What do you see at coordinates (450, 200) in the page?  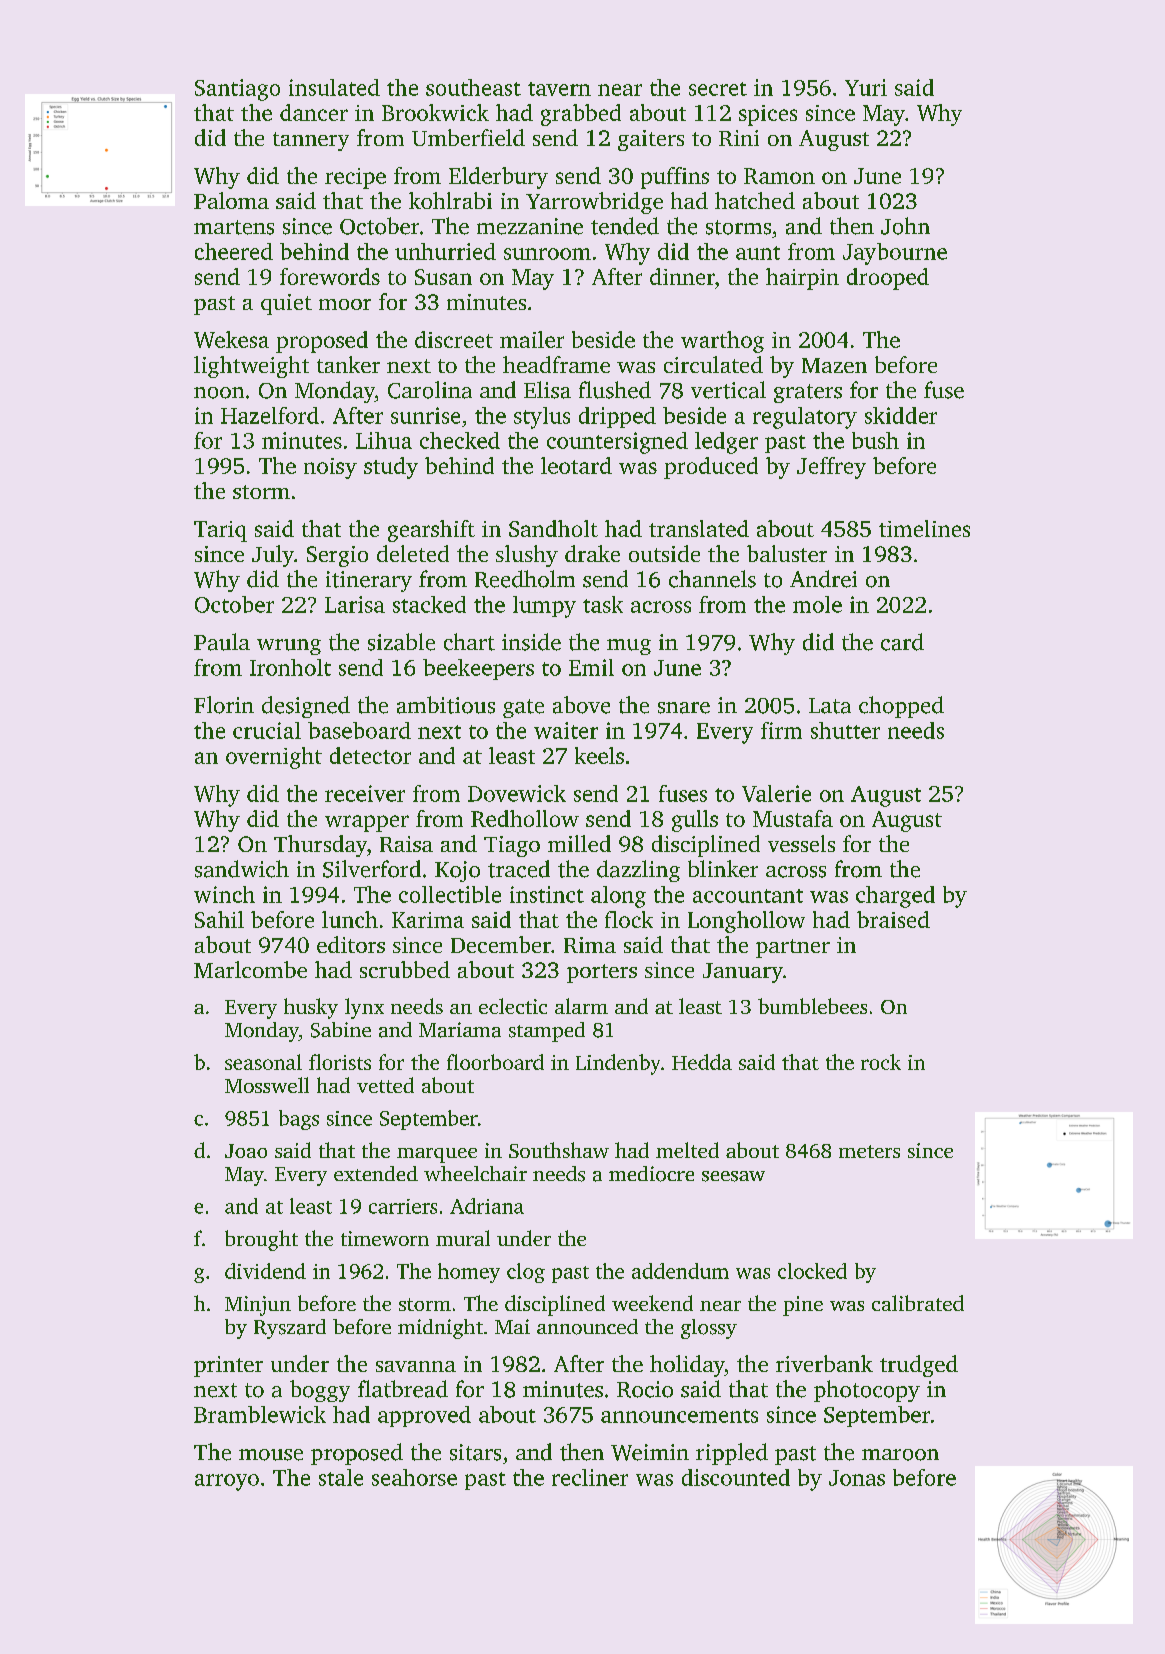 I see `kohlrabi` at bounding box center [450, 200].
